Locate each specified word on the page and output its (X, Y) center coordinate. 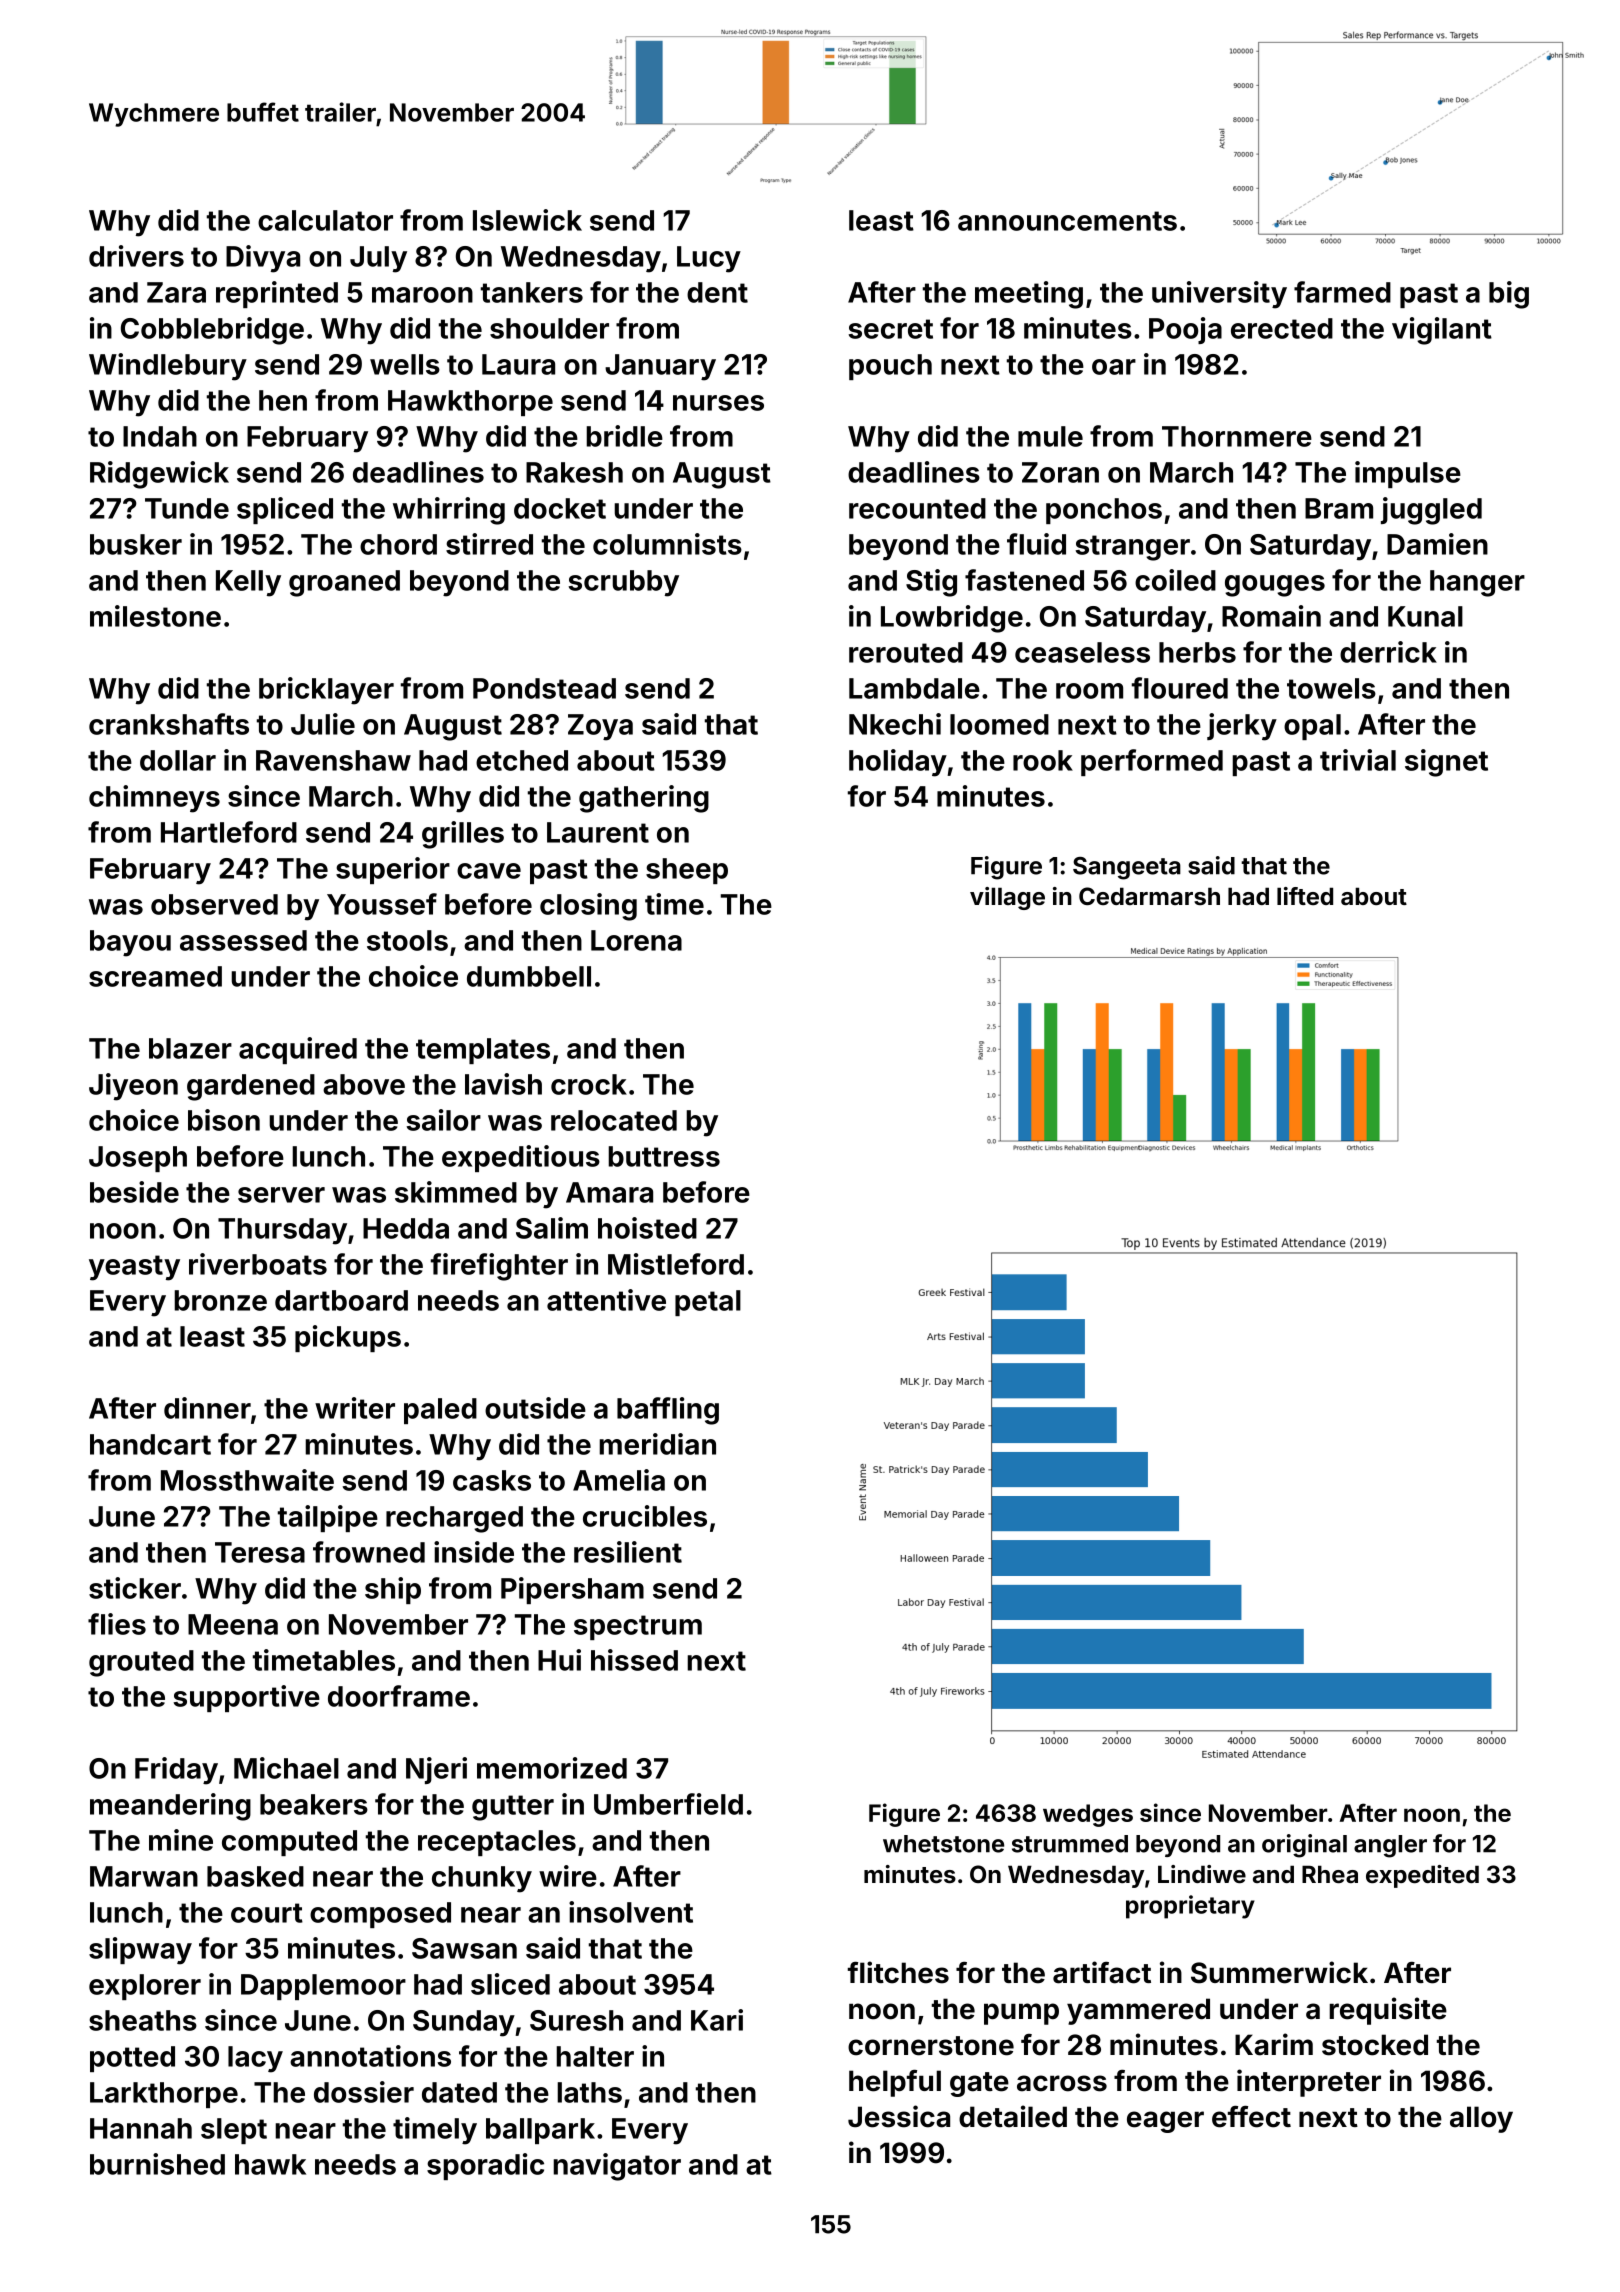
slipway (140, 1951)
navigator (617, 2167)
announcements (1067, 221)
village (1007, 898)
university (1219, 295)
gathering (644, 799)
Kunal (1425, 616)
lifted (1305, 896)
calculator (325, 220)
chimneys (154, 799)
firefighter (499, 1267)
